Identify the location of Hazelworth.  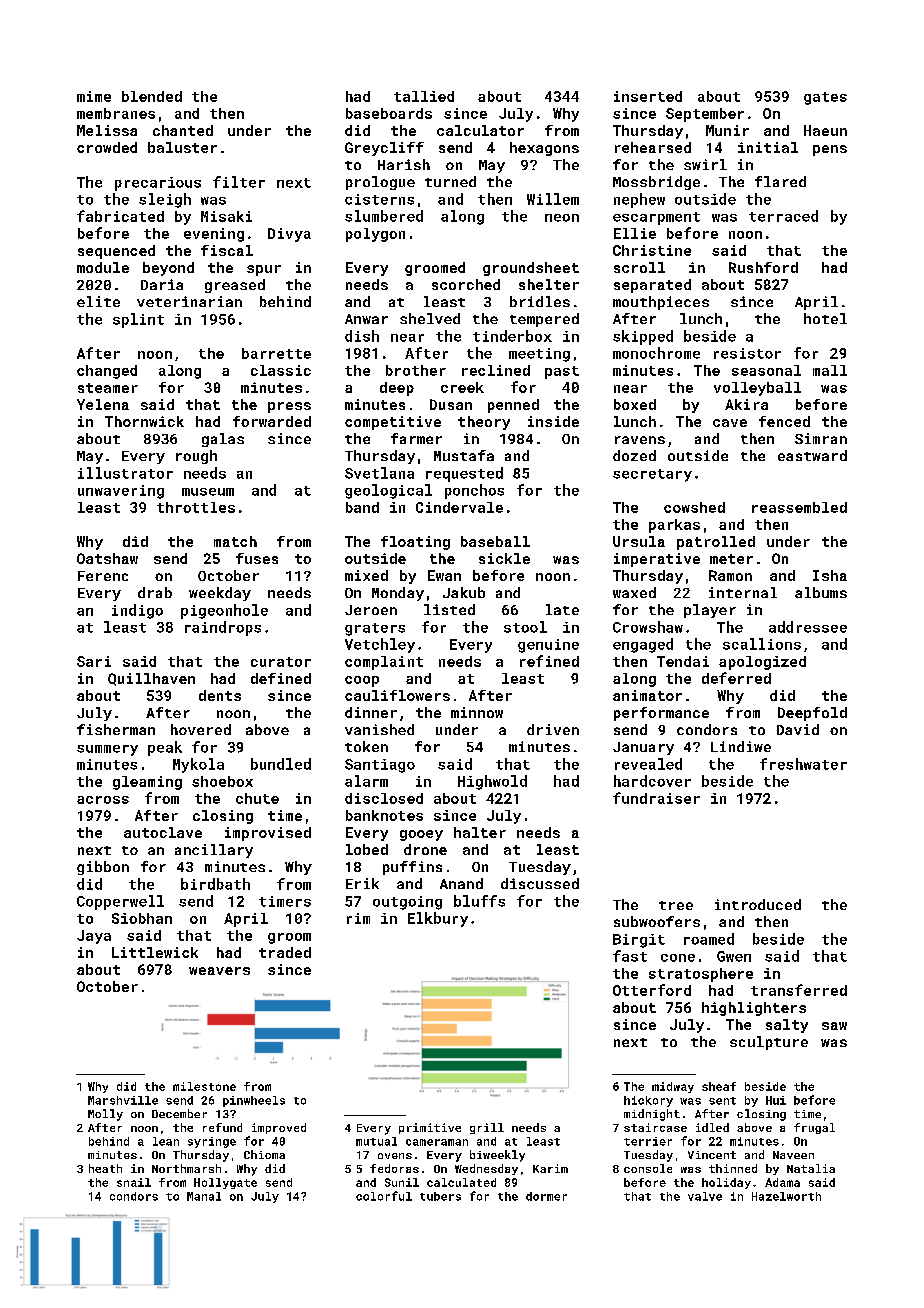
(786, 1196).
